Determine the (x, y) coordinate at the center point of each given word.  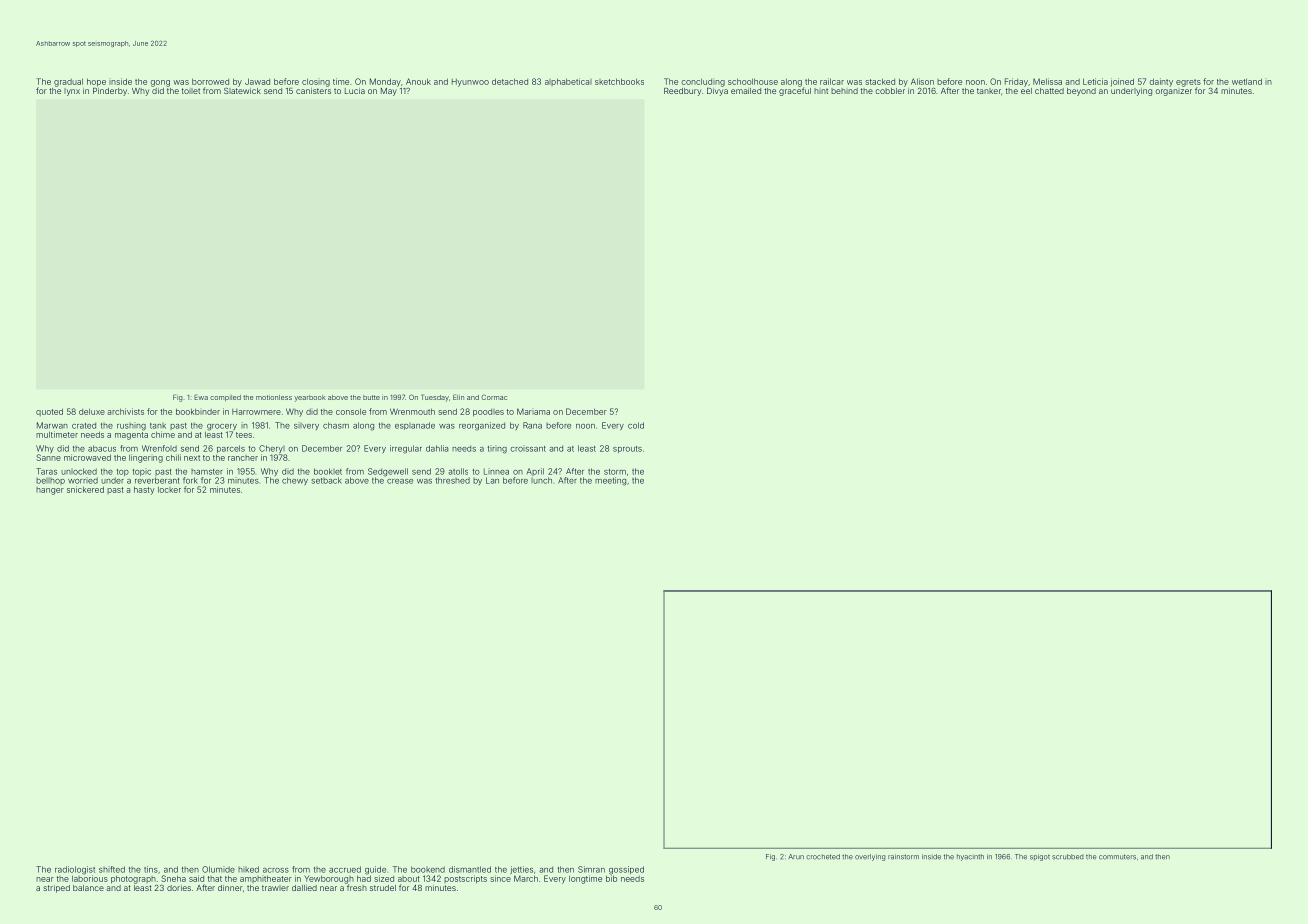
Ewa (201, 397)
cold (636, 425)
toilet (191, 91)
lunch (541, 480)
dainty (1161, 82)
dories (179, 888)
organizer (1173, 92)
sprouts (627, 449)
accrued (345, 869)
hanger (50, 491)
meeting (610, 481)
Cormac (494, 397)
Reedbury (682, 92)
